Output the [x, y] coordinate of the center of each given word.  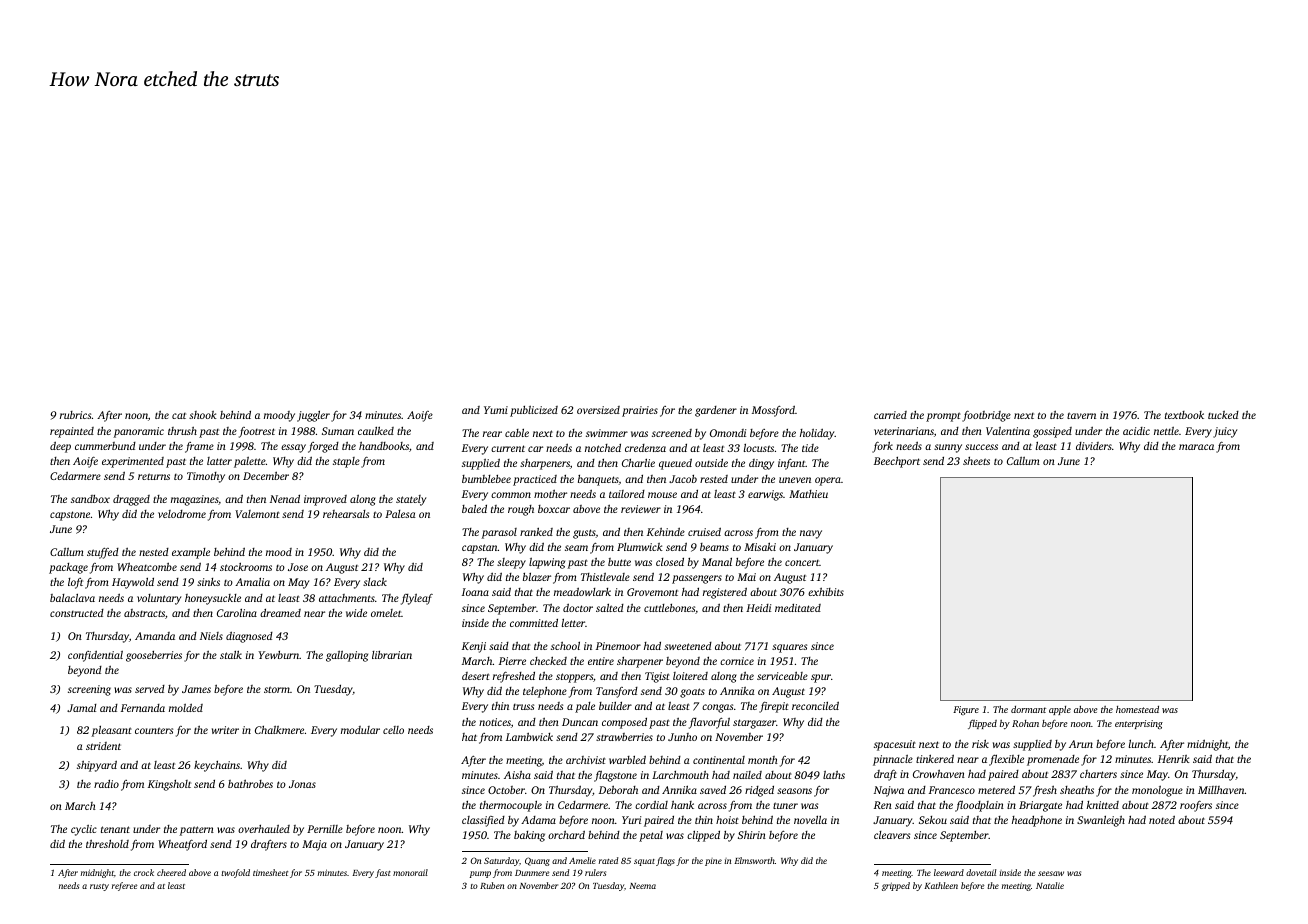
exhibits [826, 592]
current [508, 448]
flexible [1006, 760]
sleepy [511, 563]
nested [154, 552]
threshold [107, 844]
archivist [586, 760]
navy [811, 534]
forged [323, 447]
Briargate [1040, 806]
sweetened [688, 646]
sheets [976, 461]
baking [529, 836]
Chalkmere [279, 730]
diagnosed [249, 637]
